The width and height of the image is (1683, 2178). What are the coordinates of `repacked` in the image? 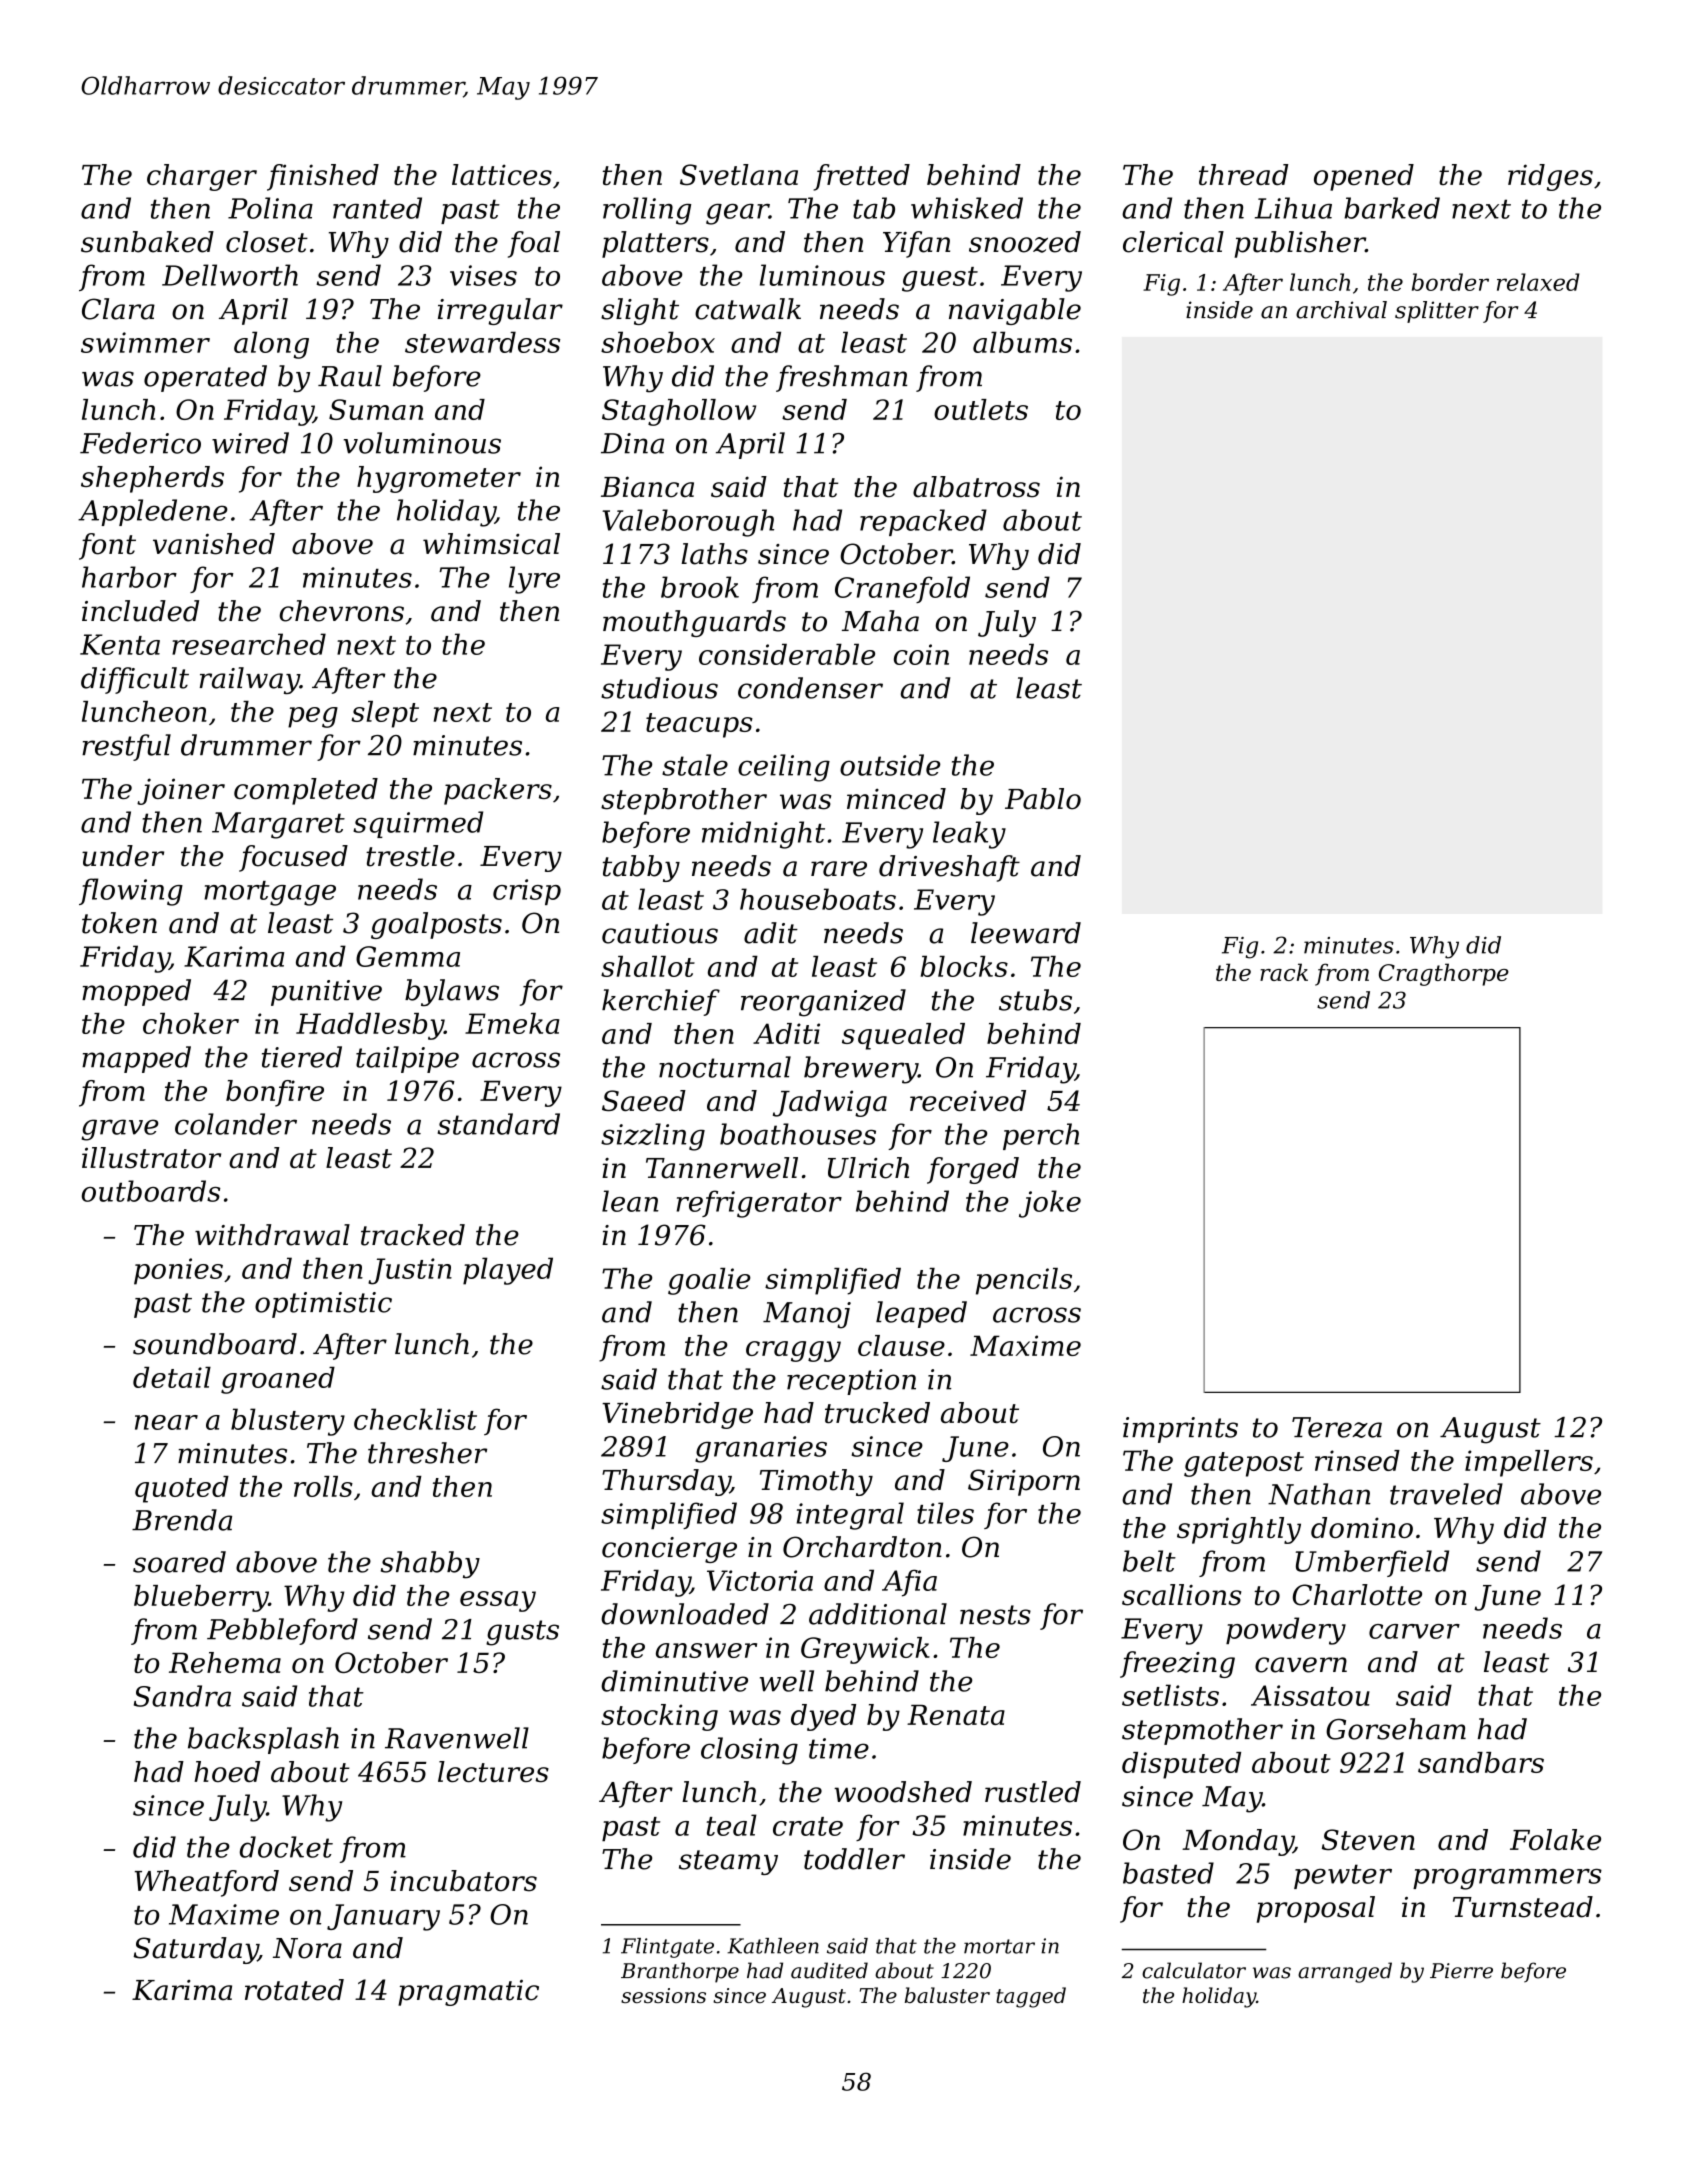 It's located at (923, 522).
